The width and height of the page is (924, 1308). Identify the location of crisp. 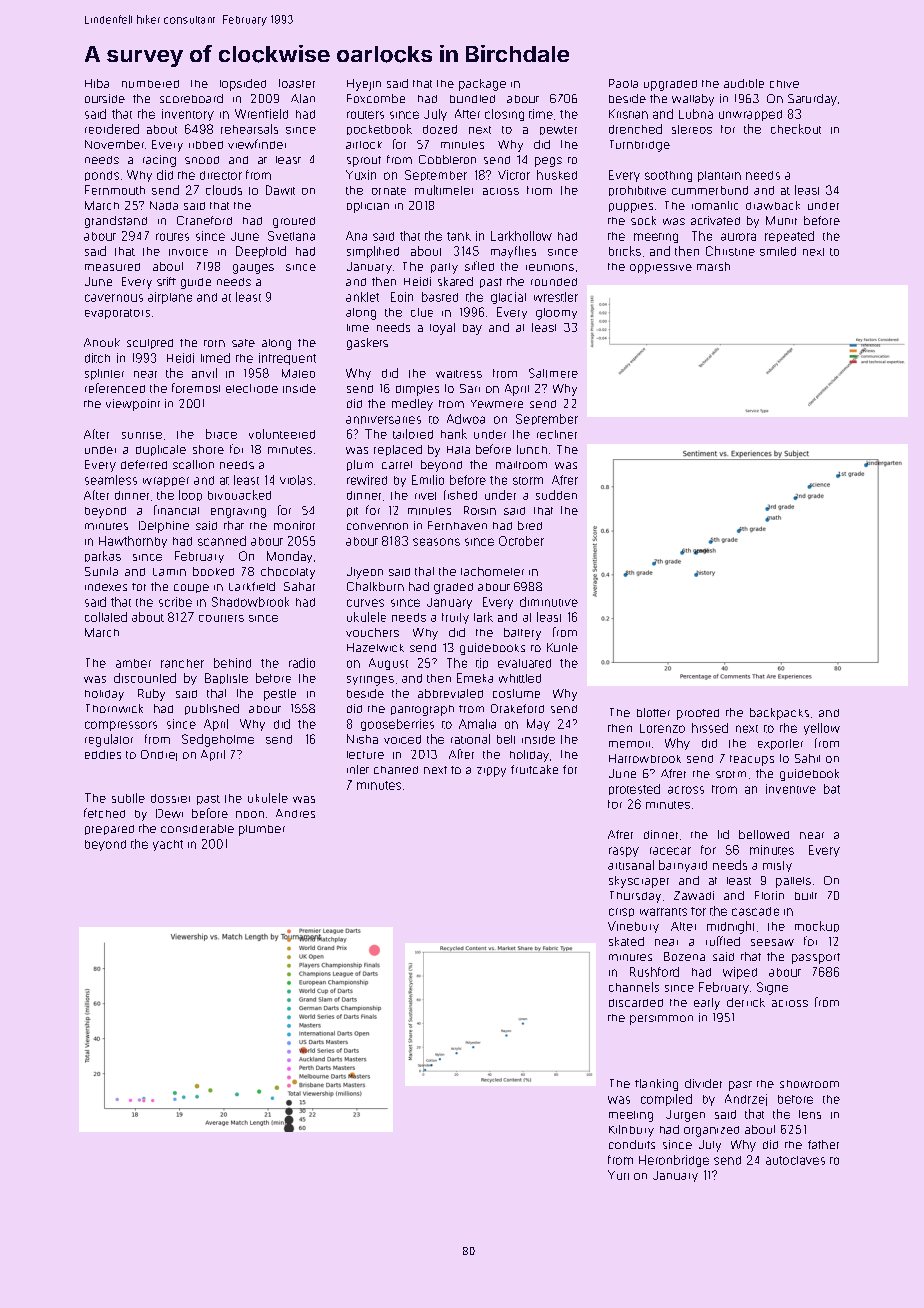
(621, 912).
